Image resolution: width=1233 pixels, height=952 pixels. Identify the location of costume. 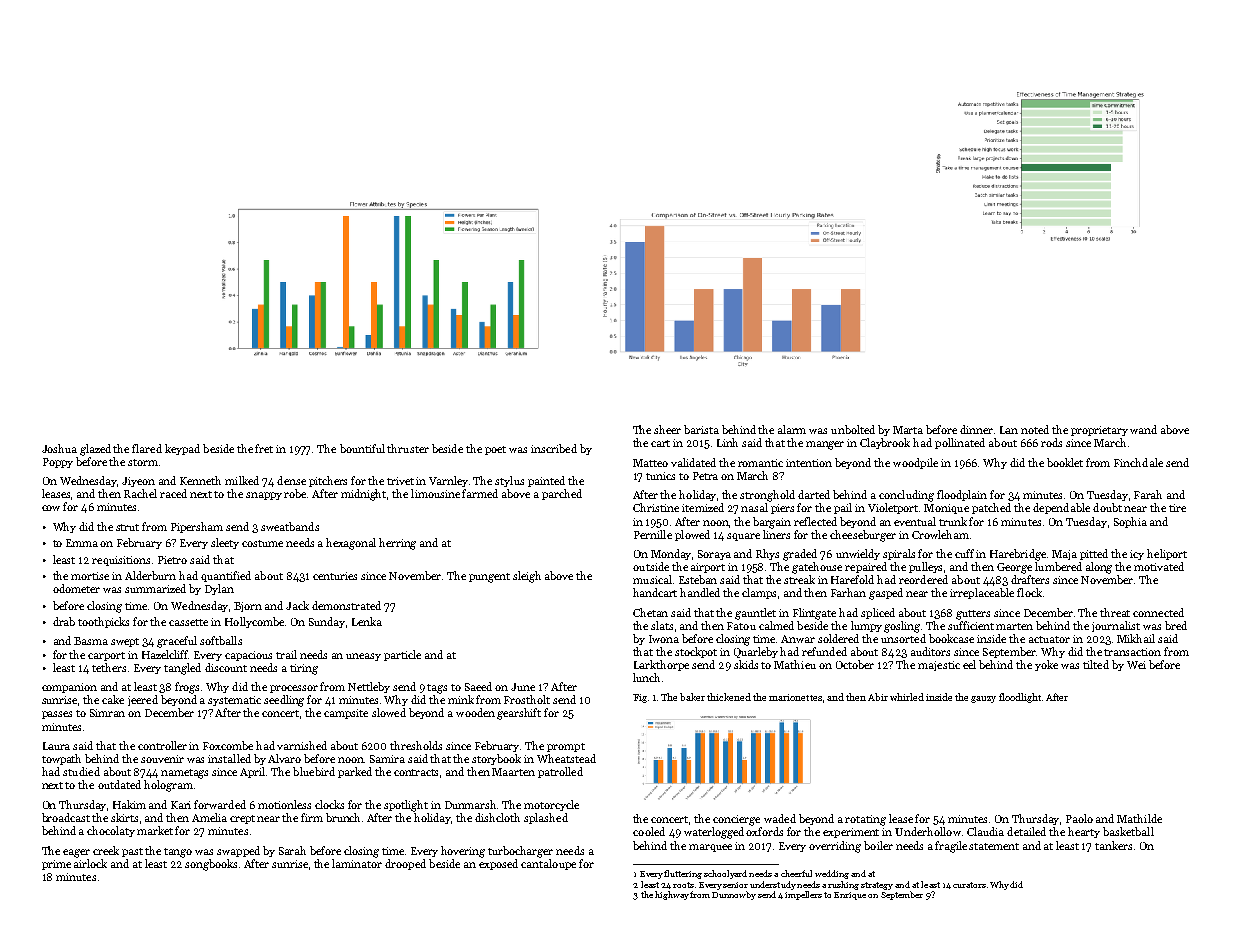
(262, 543).
